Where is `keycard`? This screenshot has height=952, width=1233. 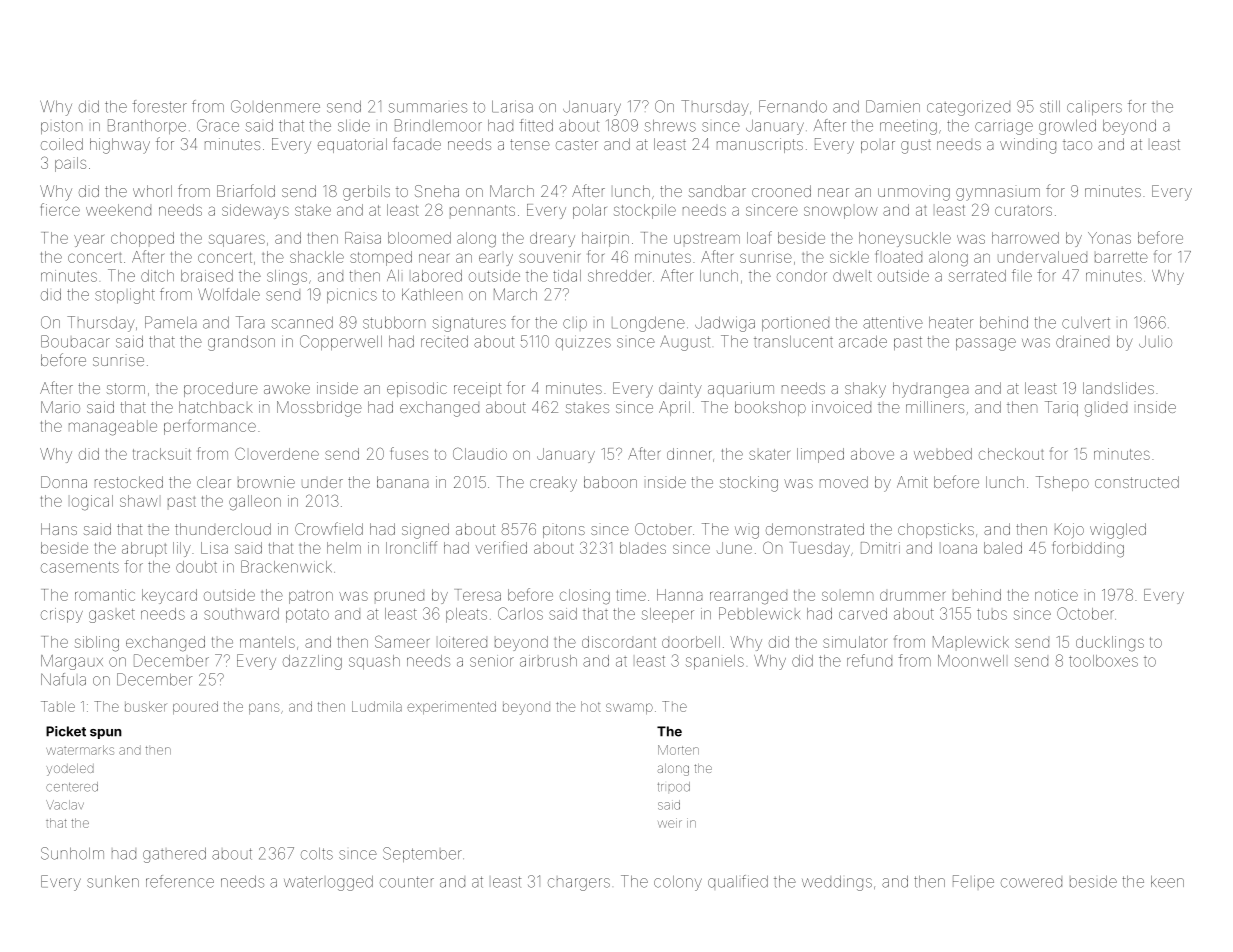
keycard is located at coordinates (169, 596).
